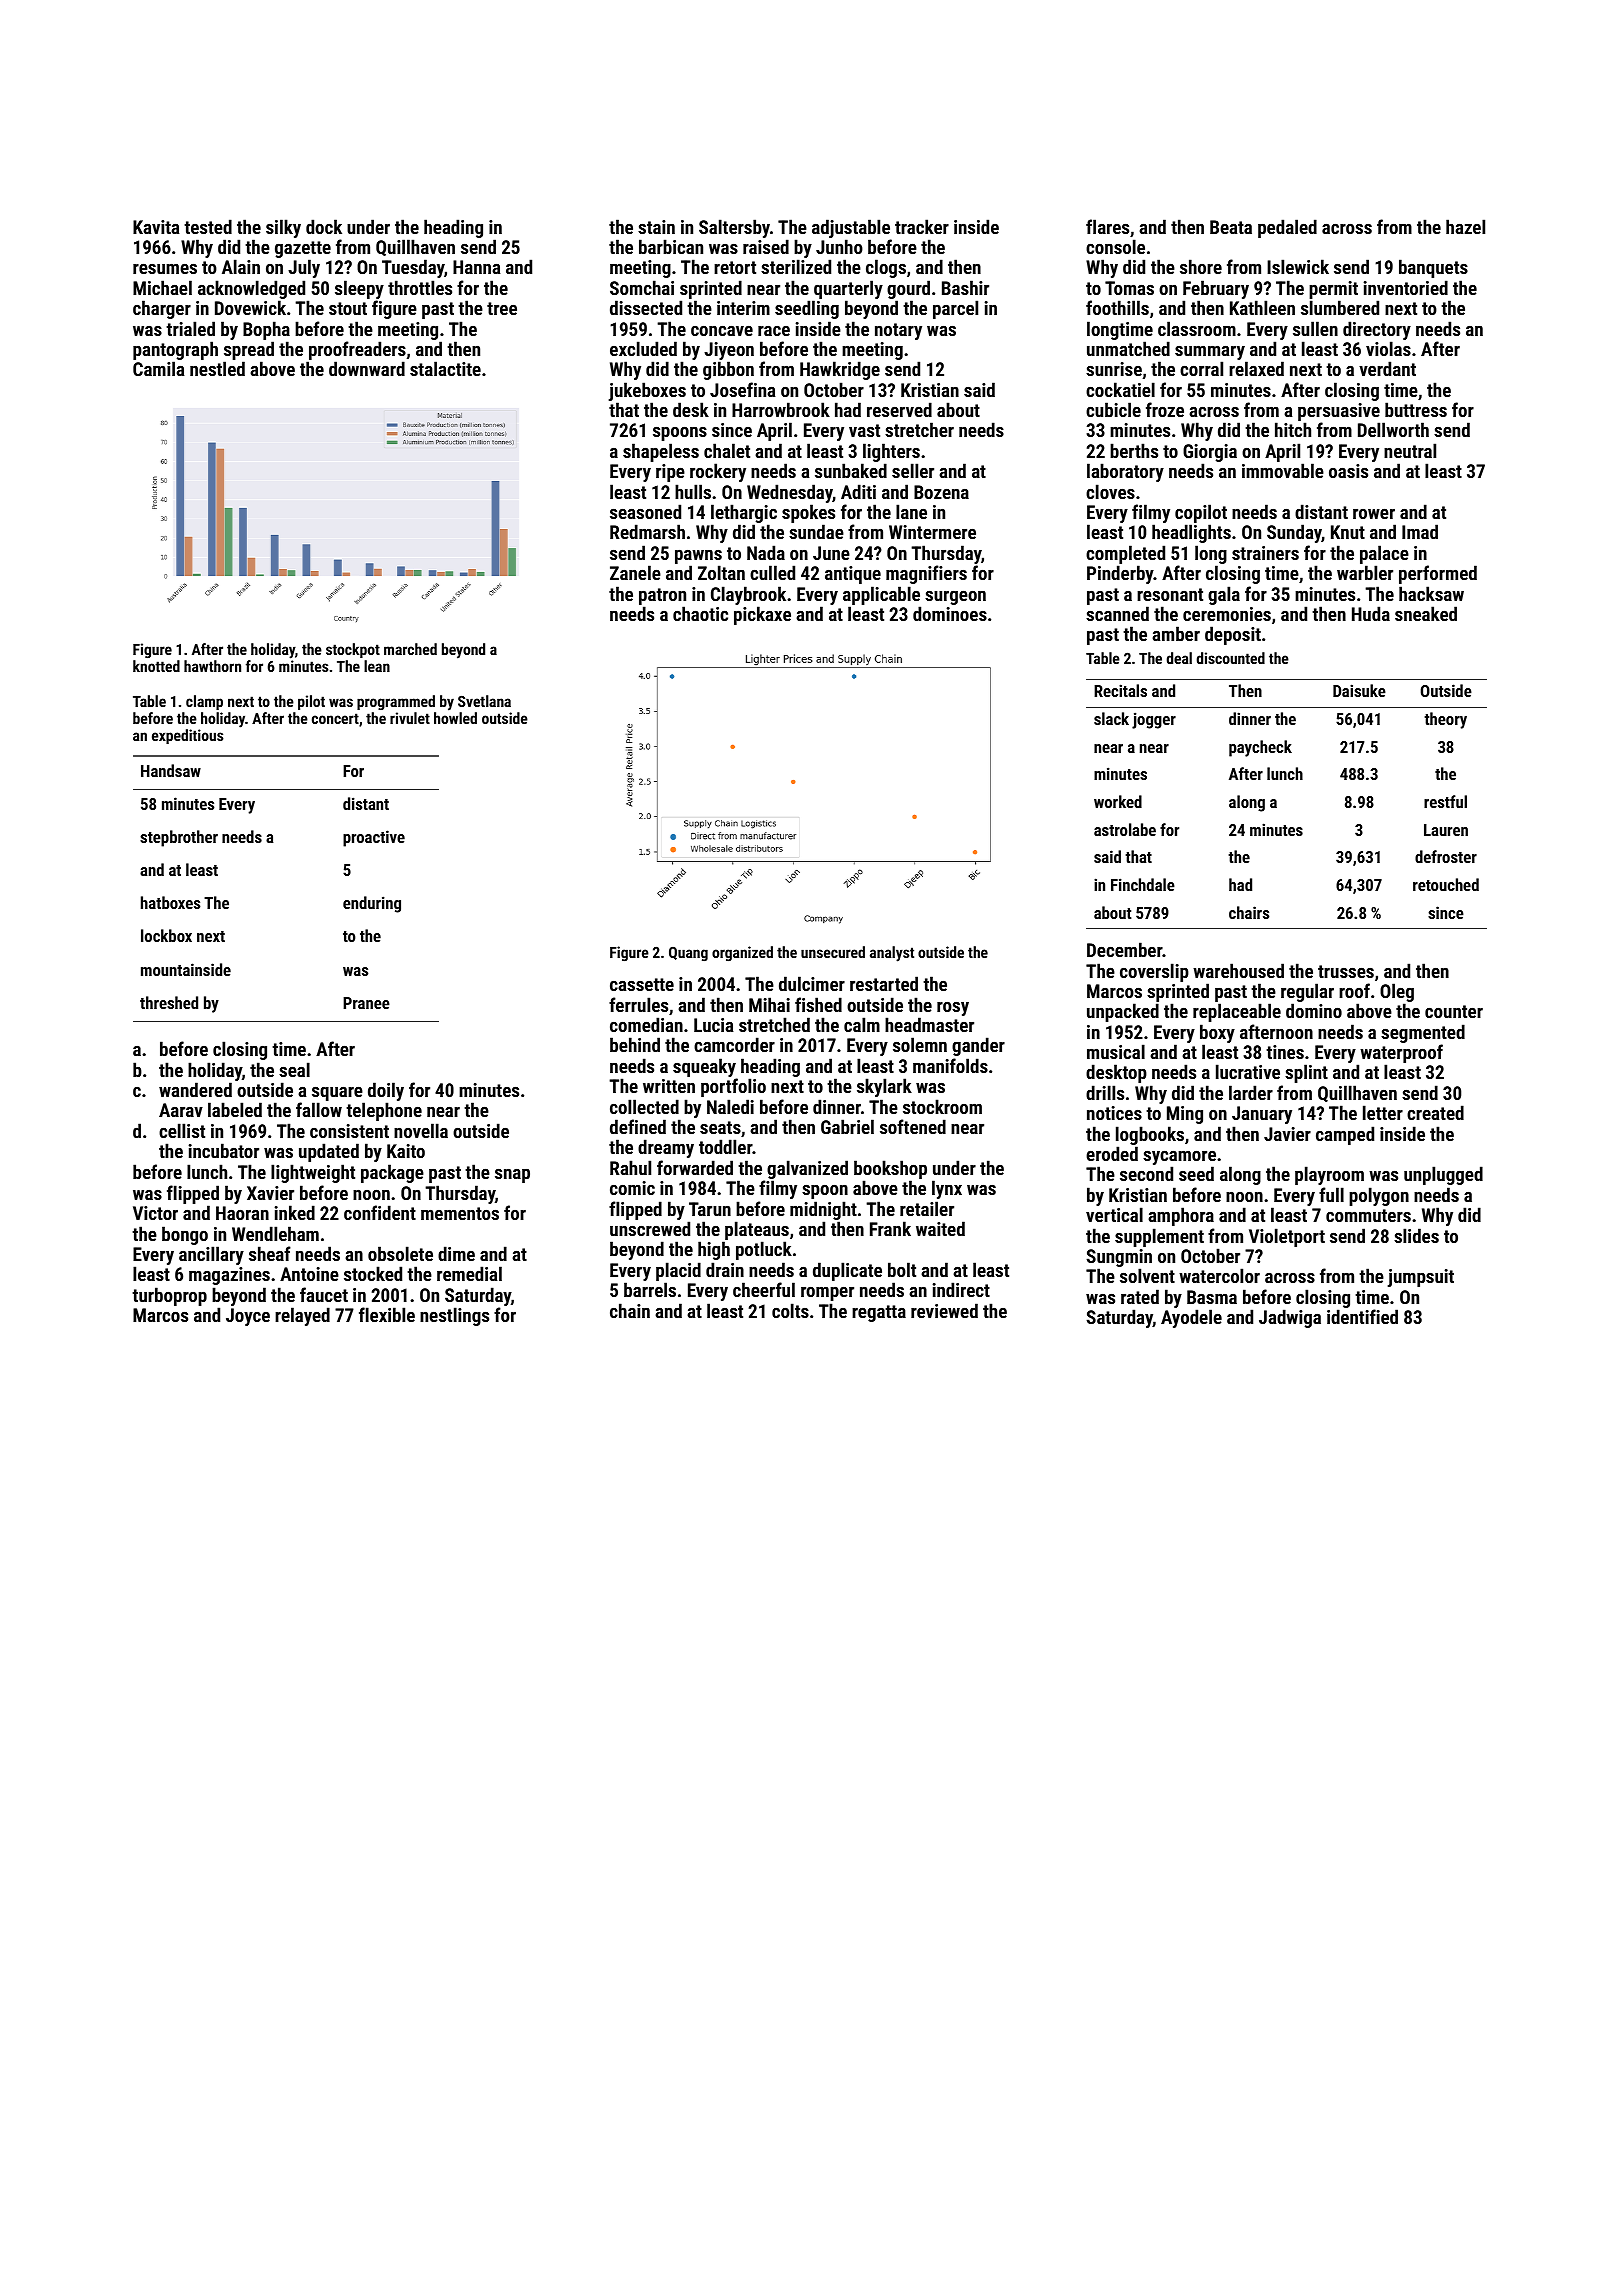  I want to click on verdant, so click(1387, 368).
